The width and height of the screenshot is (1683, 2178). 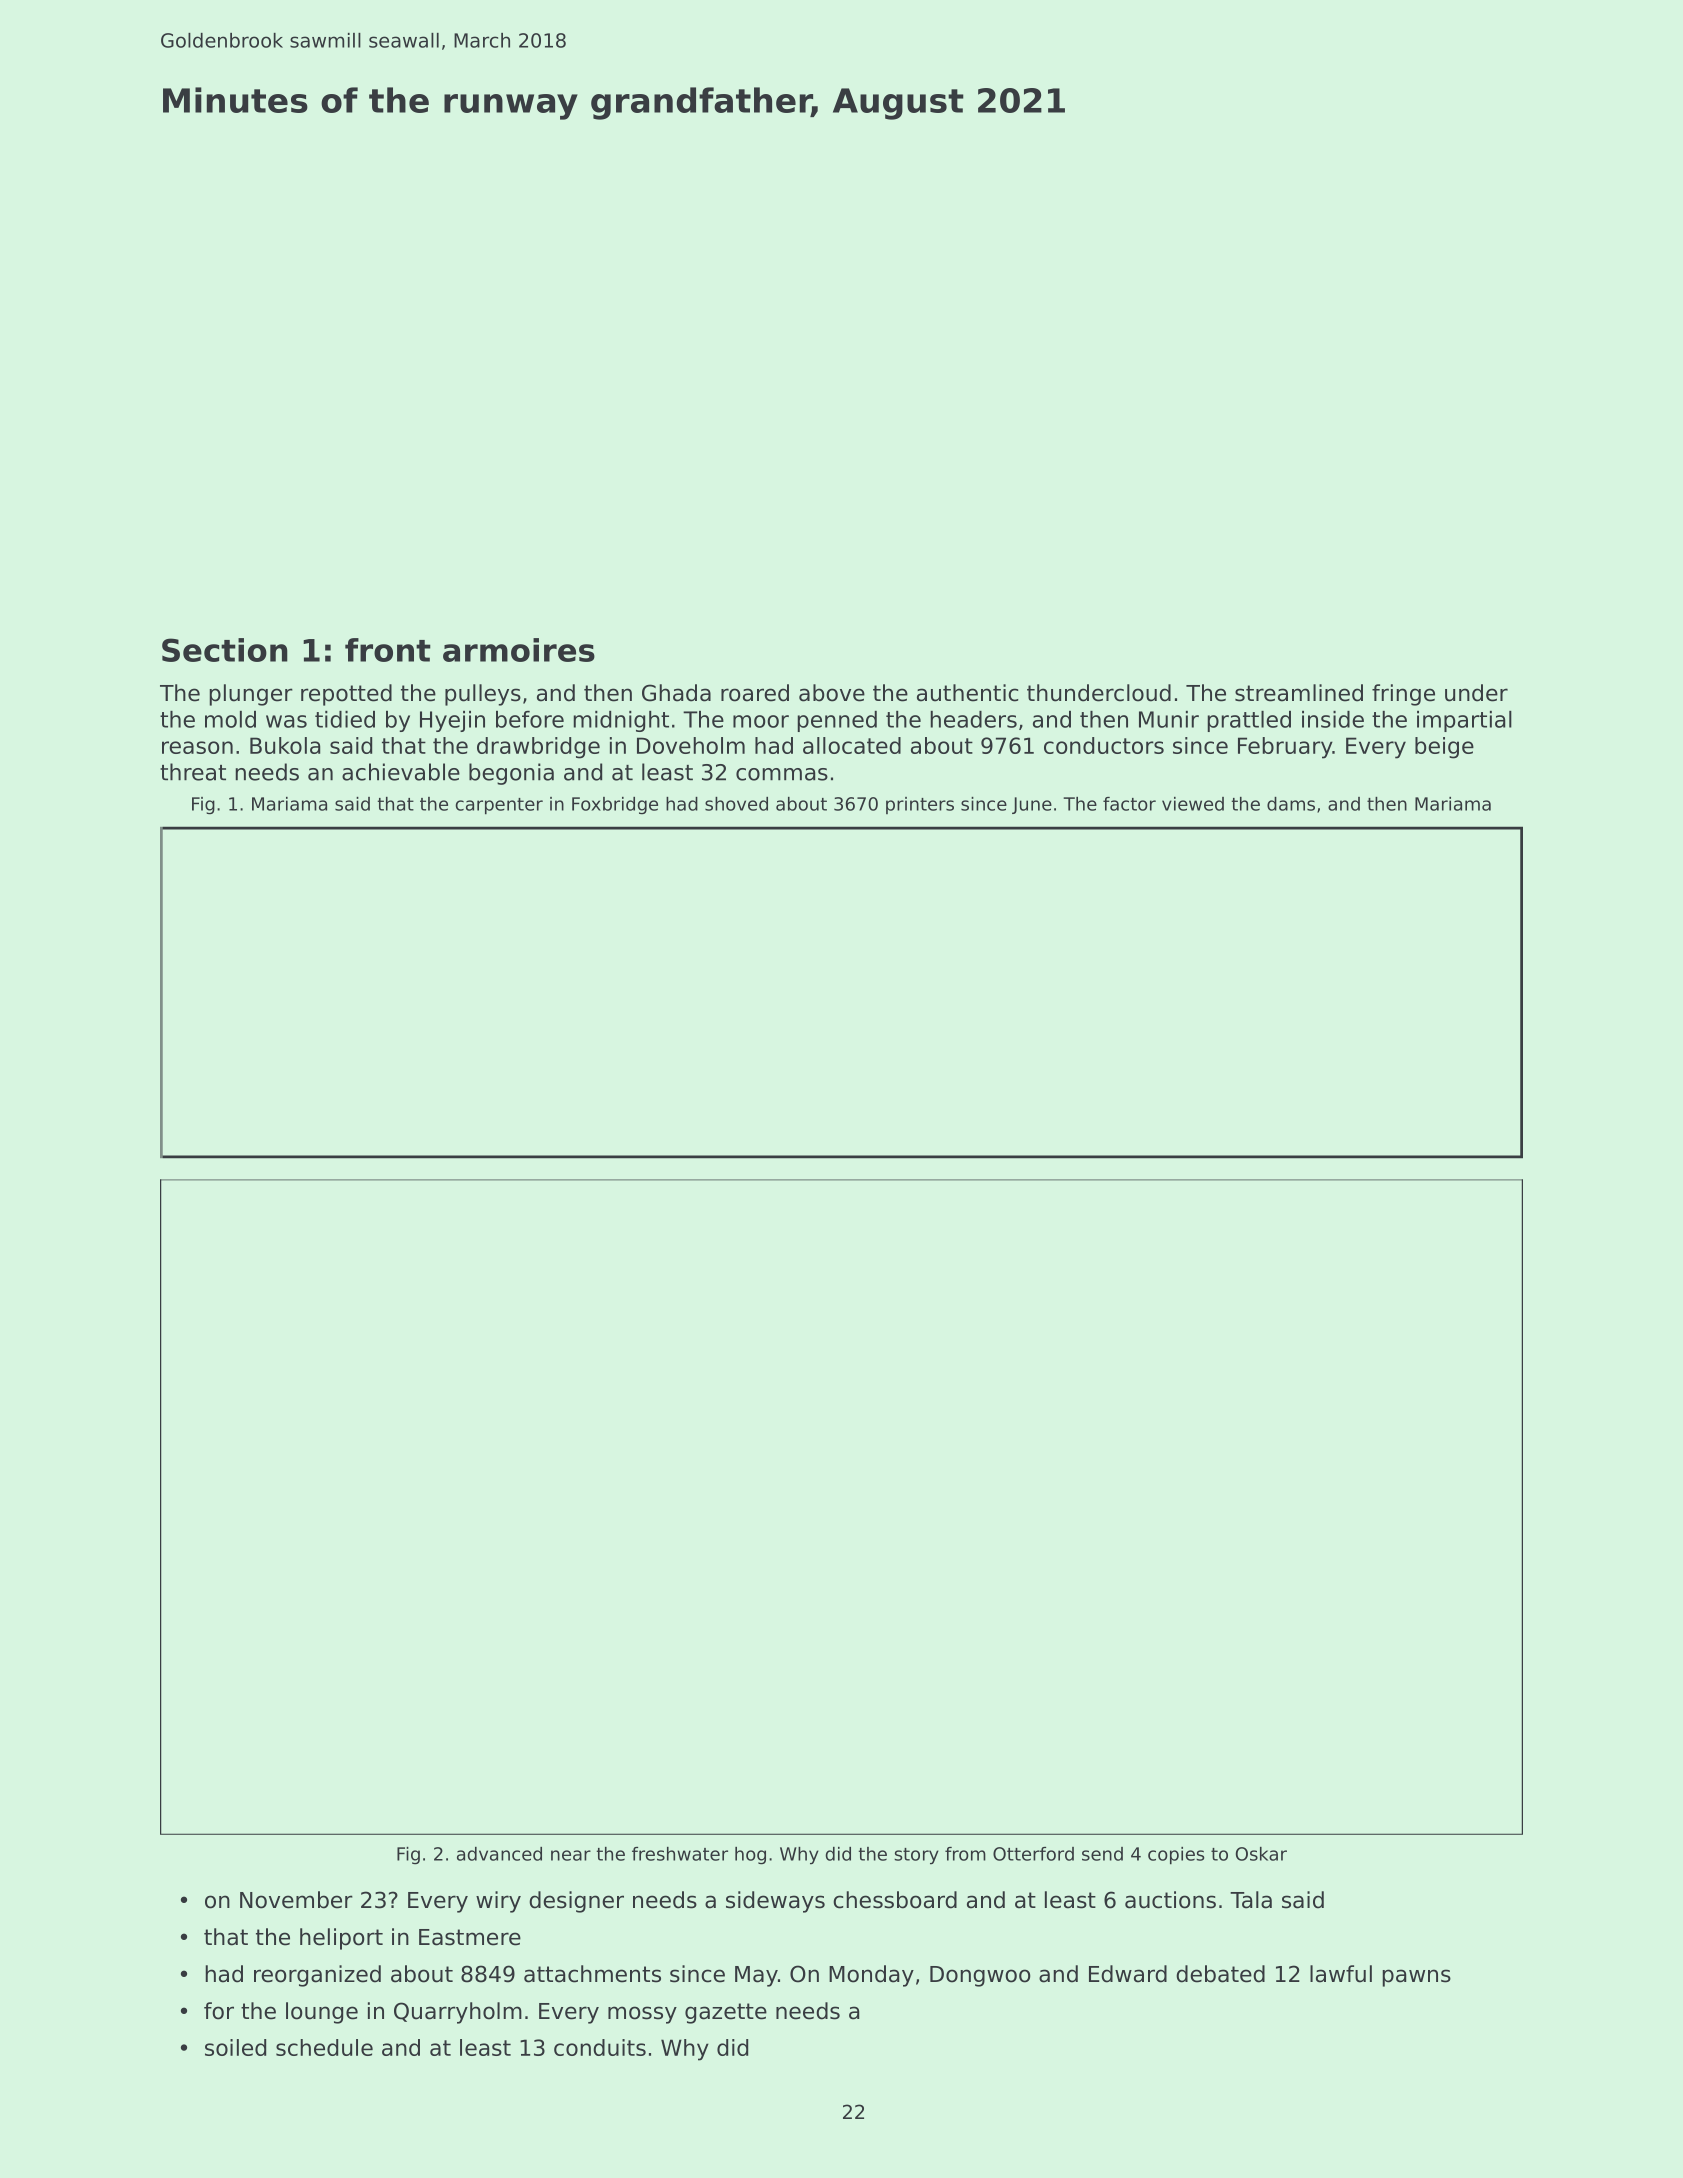 What do you see at coordinates (1033, 1854) in the screenshot?
I see `Otterford` at bounding box center [1033, 1854].
